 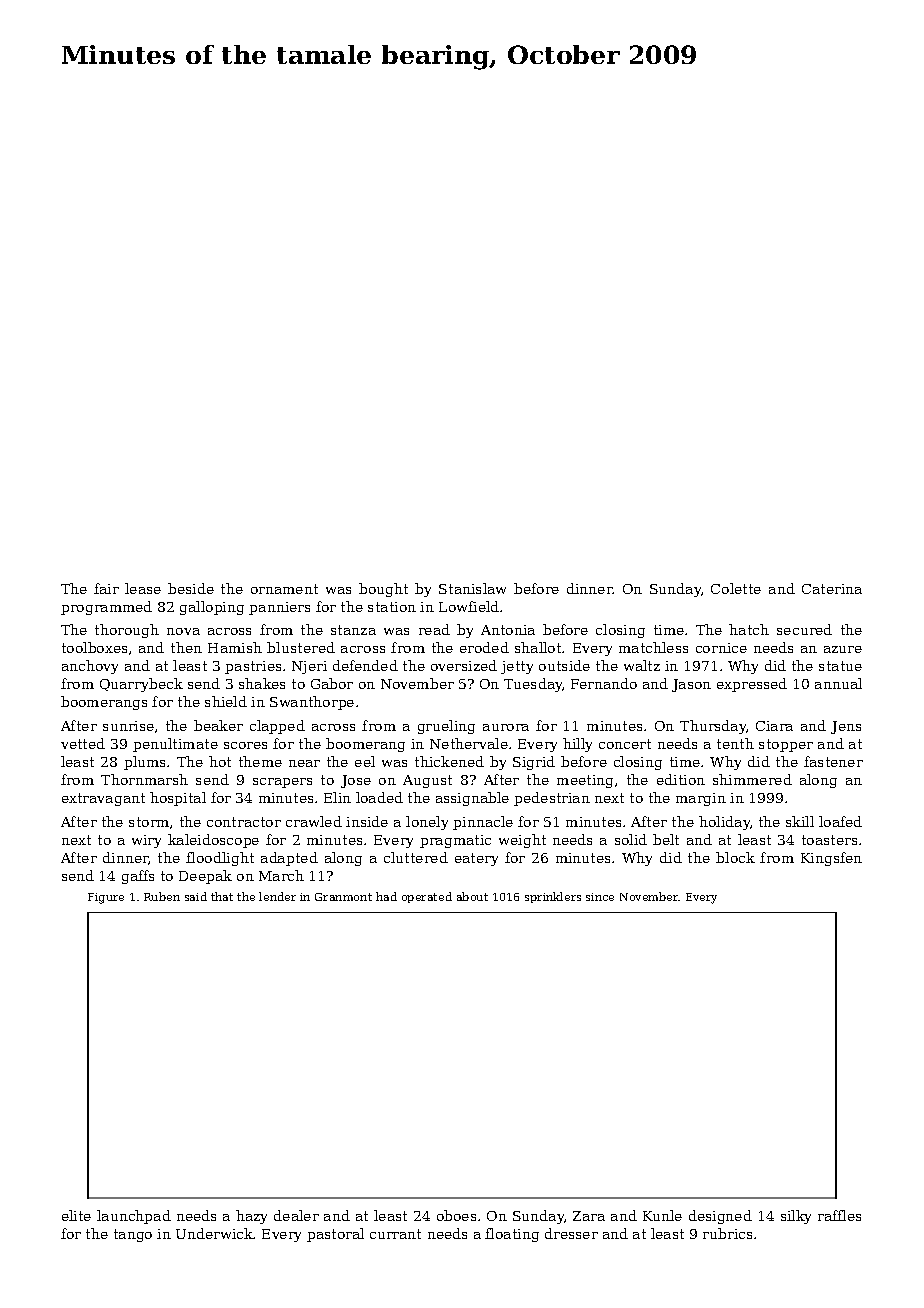 What do you see at coordinates (427, 823) in the screenshot?
I see `lonely` at bounding box center [427, 823].
